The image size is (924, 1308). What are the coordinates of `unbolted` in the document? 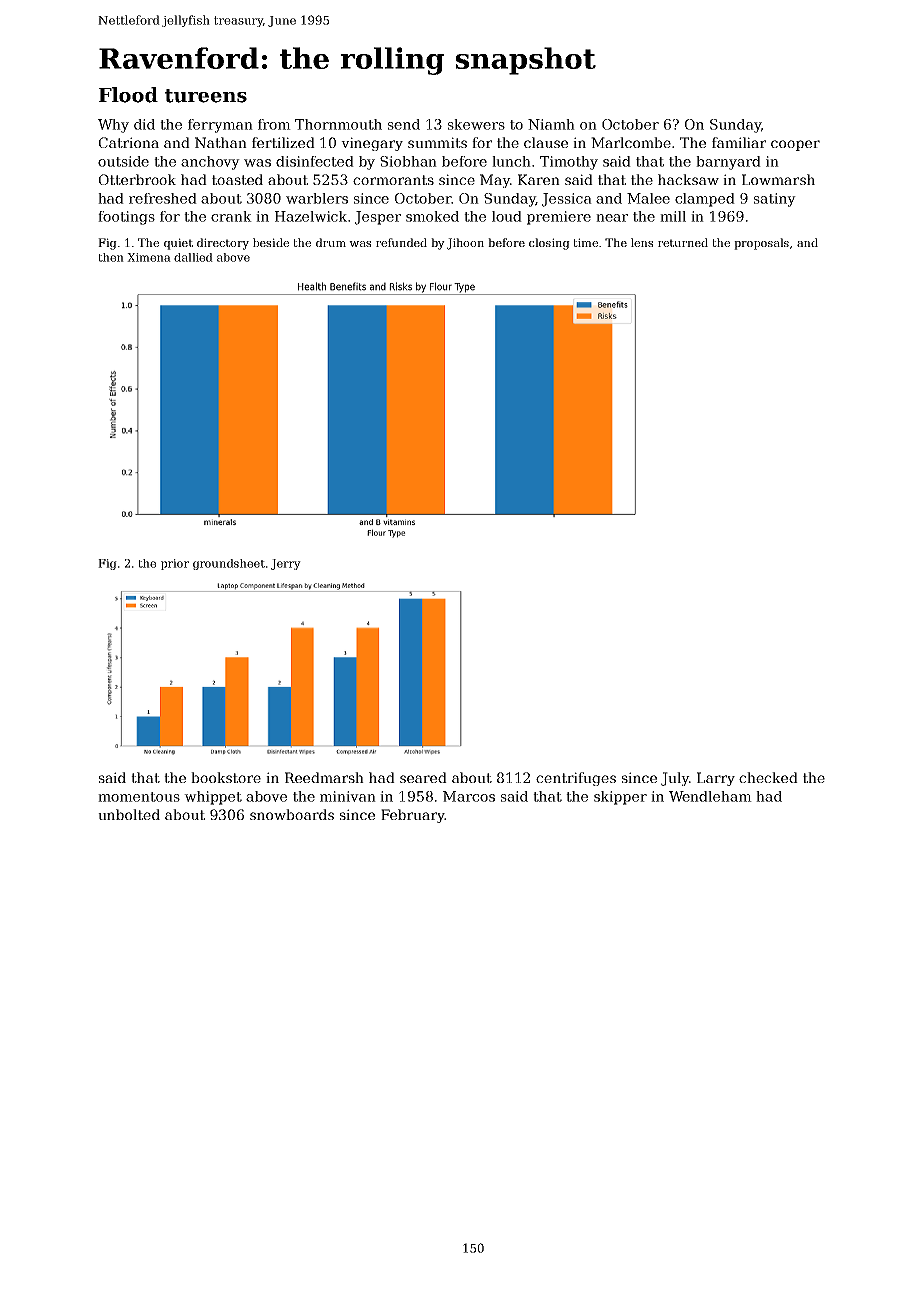 It's located at (129, 814).
